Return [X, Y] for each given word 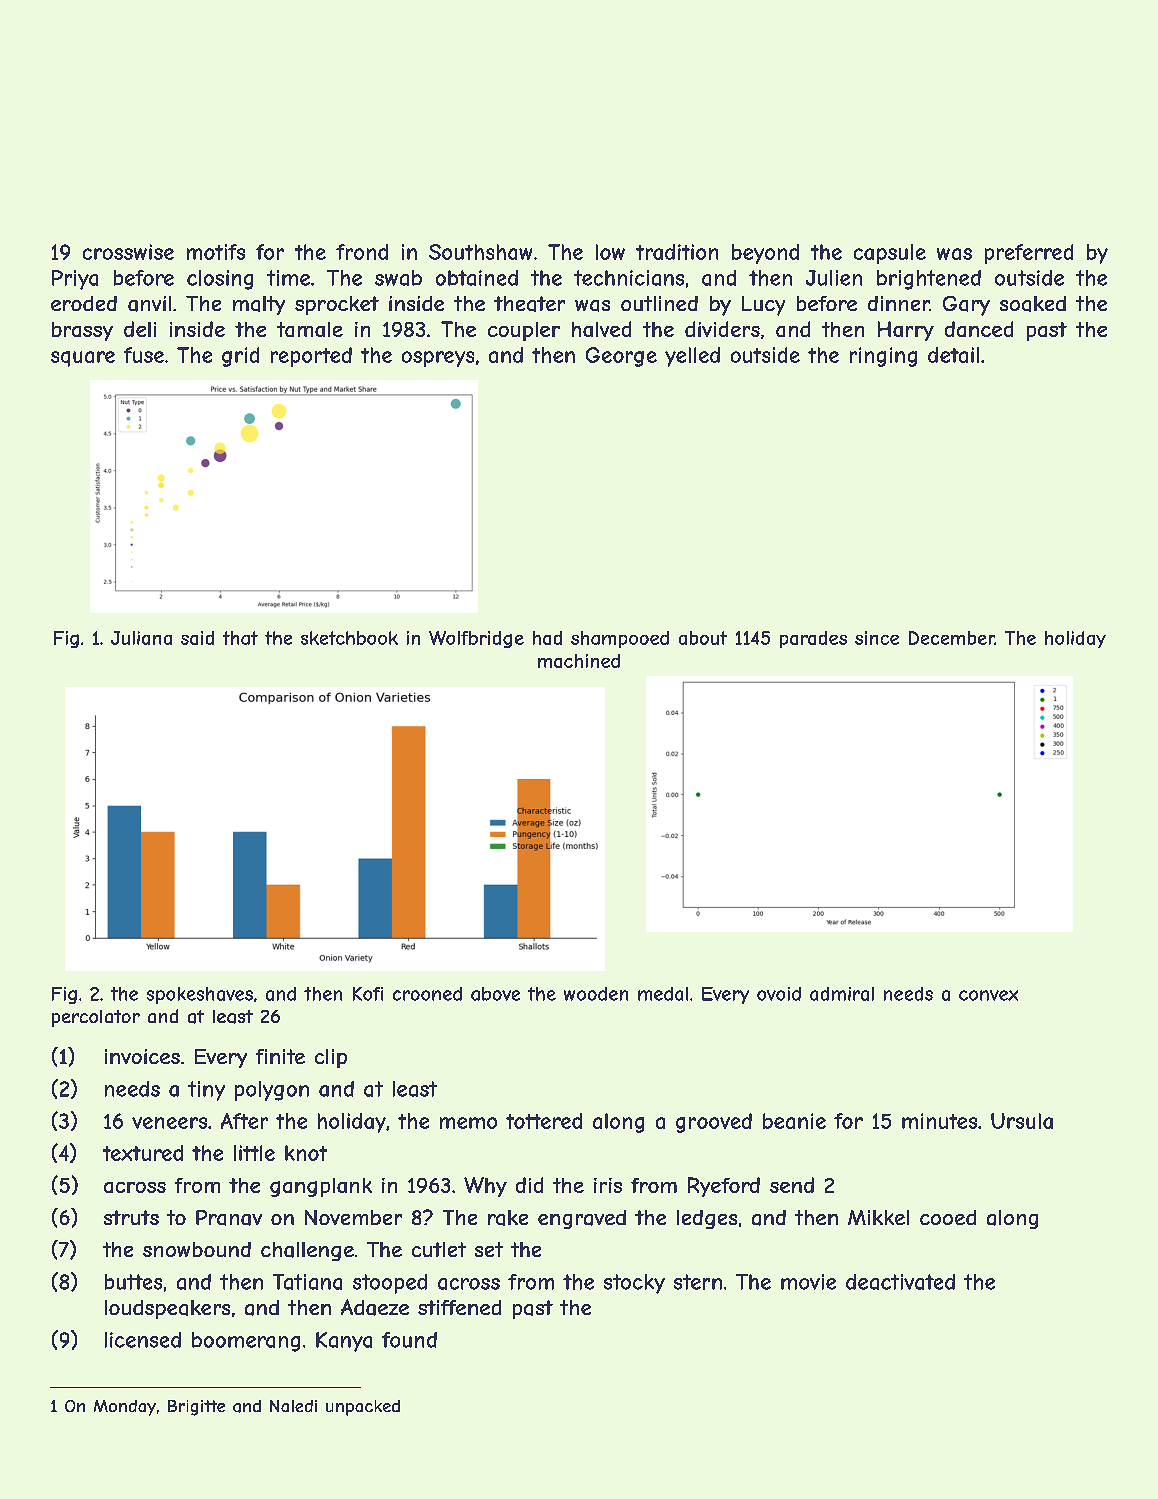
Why [485, 1187]
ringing [883, 357]
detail [953, 355]
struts [131, 1217]
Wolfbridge [476, 639]
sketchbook [349, 638]
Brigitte [196, 1408]
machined [579, 661]
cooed [948, 1217]
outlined [659, 303]
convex [988, 995]
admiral [842, 994]
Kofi [368, 994]
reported [311, 357]
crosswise [128, 252]
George [621, 357]
